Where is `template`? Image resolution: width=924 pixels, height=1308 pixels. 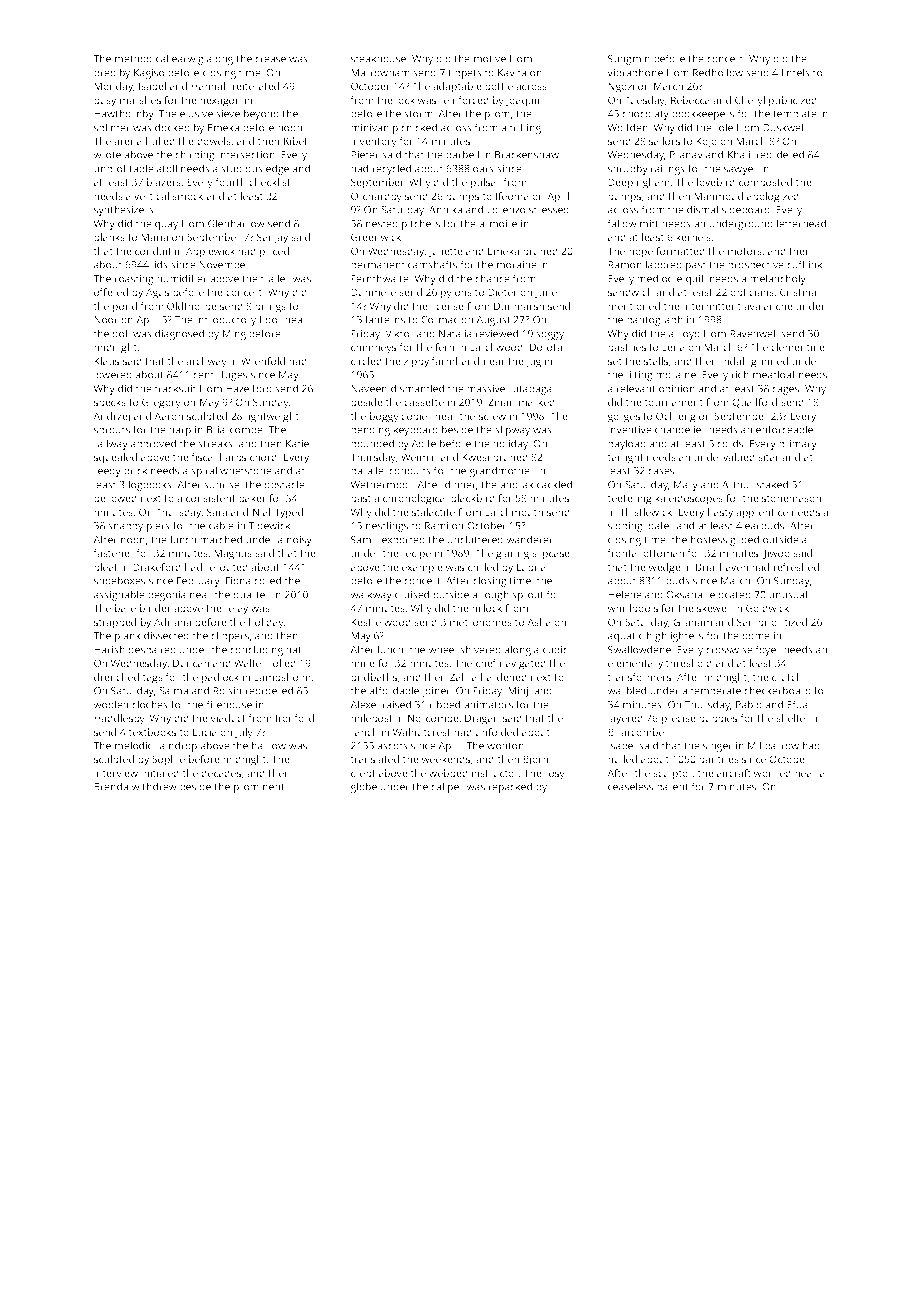 template is located at coordinates (795, 114).
